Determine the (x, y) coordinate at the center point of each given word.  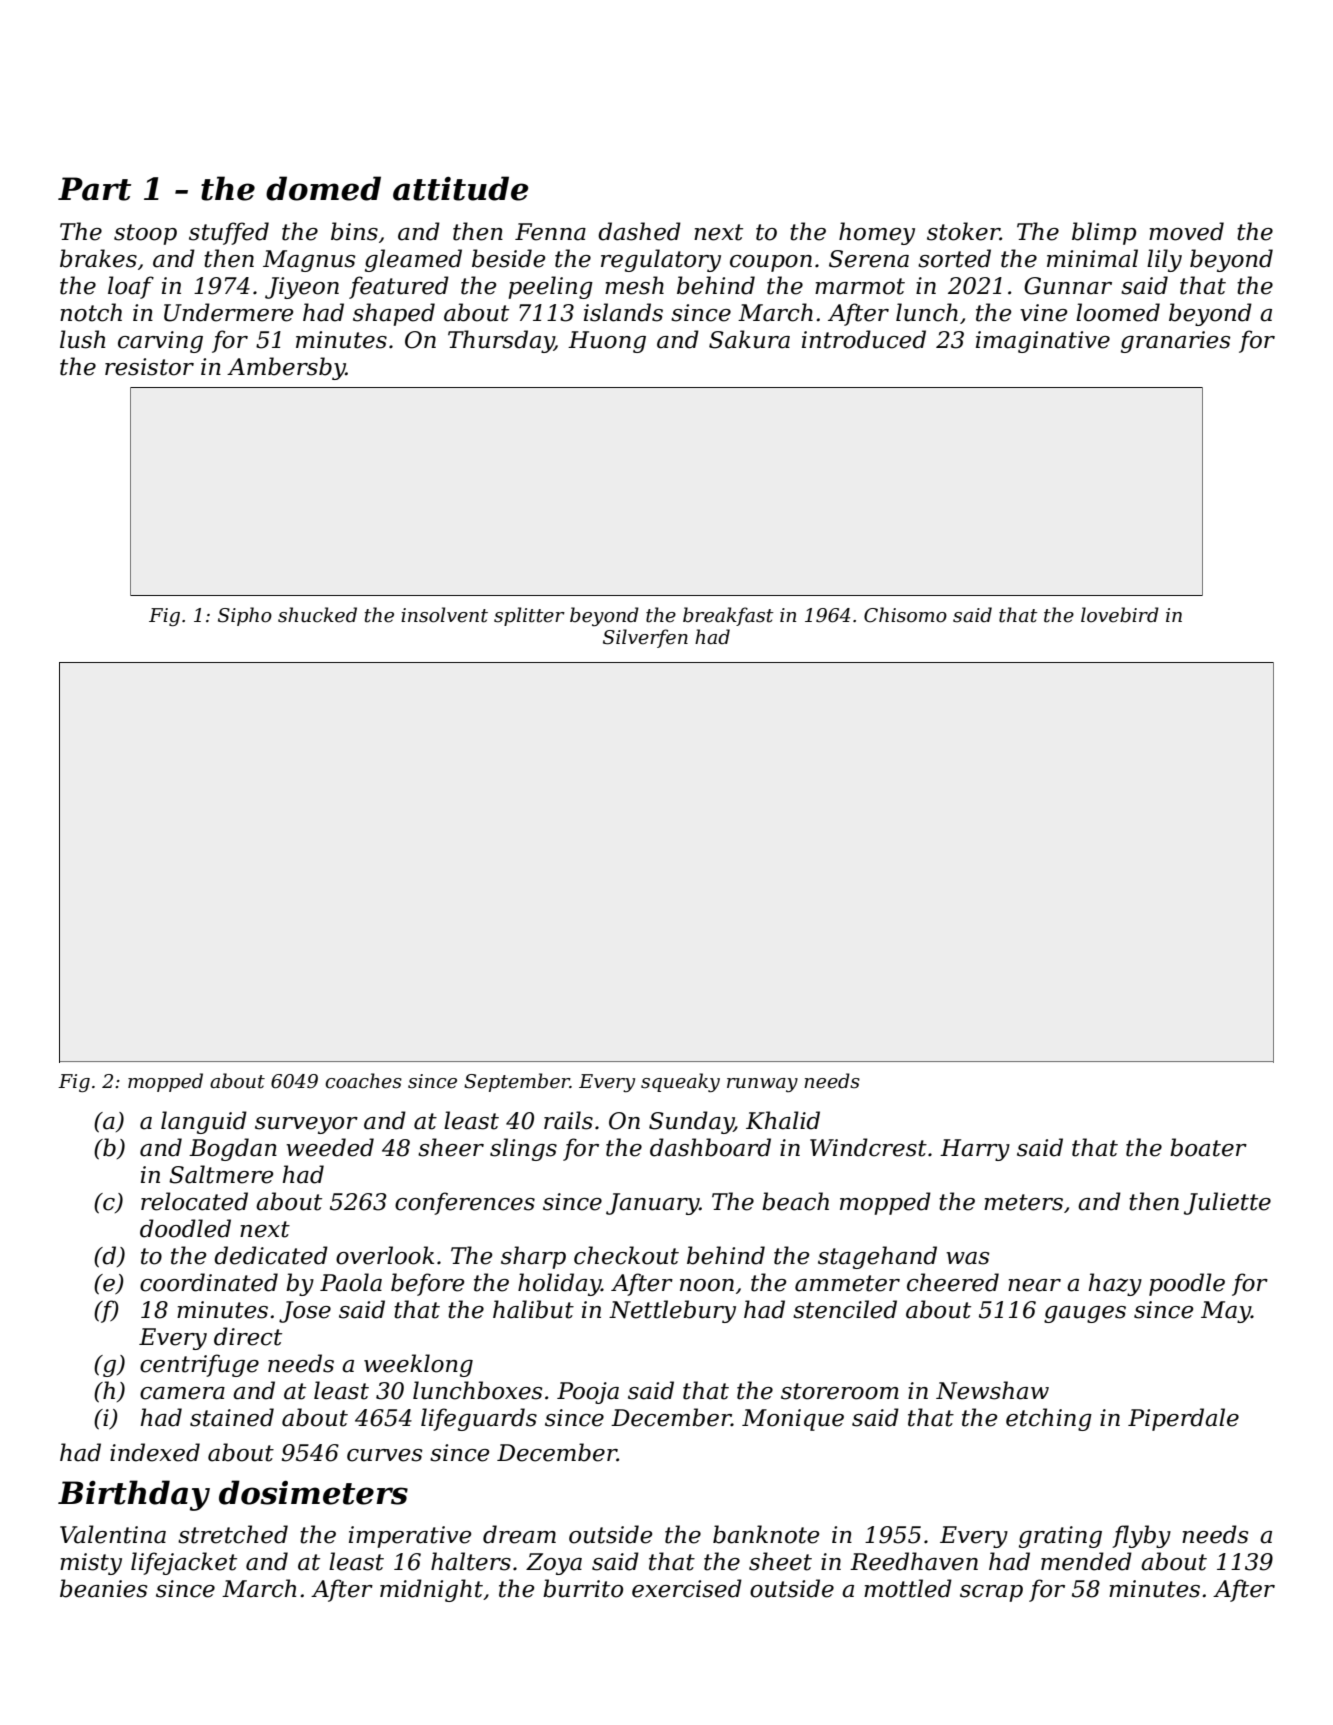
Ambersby (286, 368)
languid (204, 1122)
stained (232, 1417)
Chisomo (905, 615)
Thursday (501, 341)
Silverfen (645, 638)
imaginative (1043, 342)
